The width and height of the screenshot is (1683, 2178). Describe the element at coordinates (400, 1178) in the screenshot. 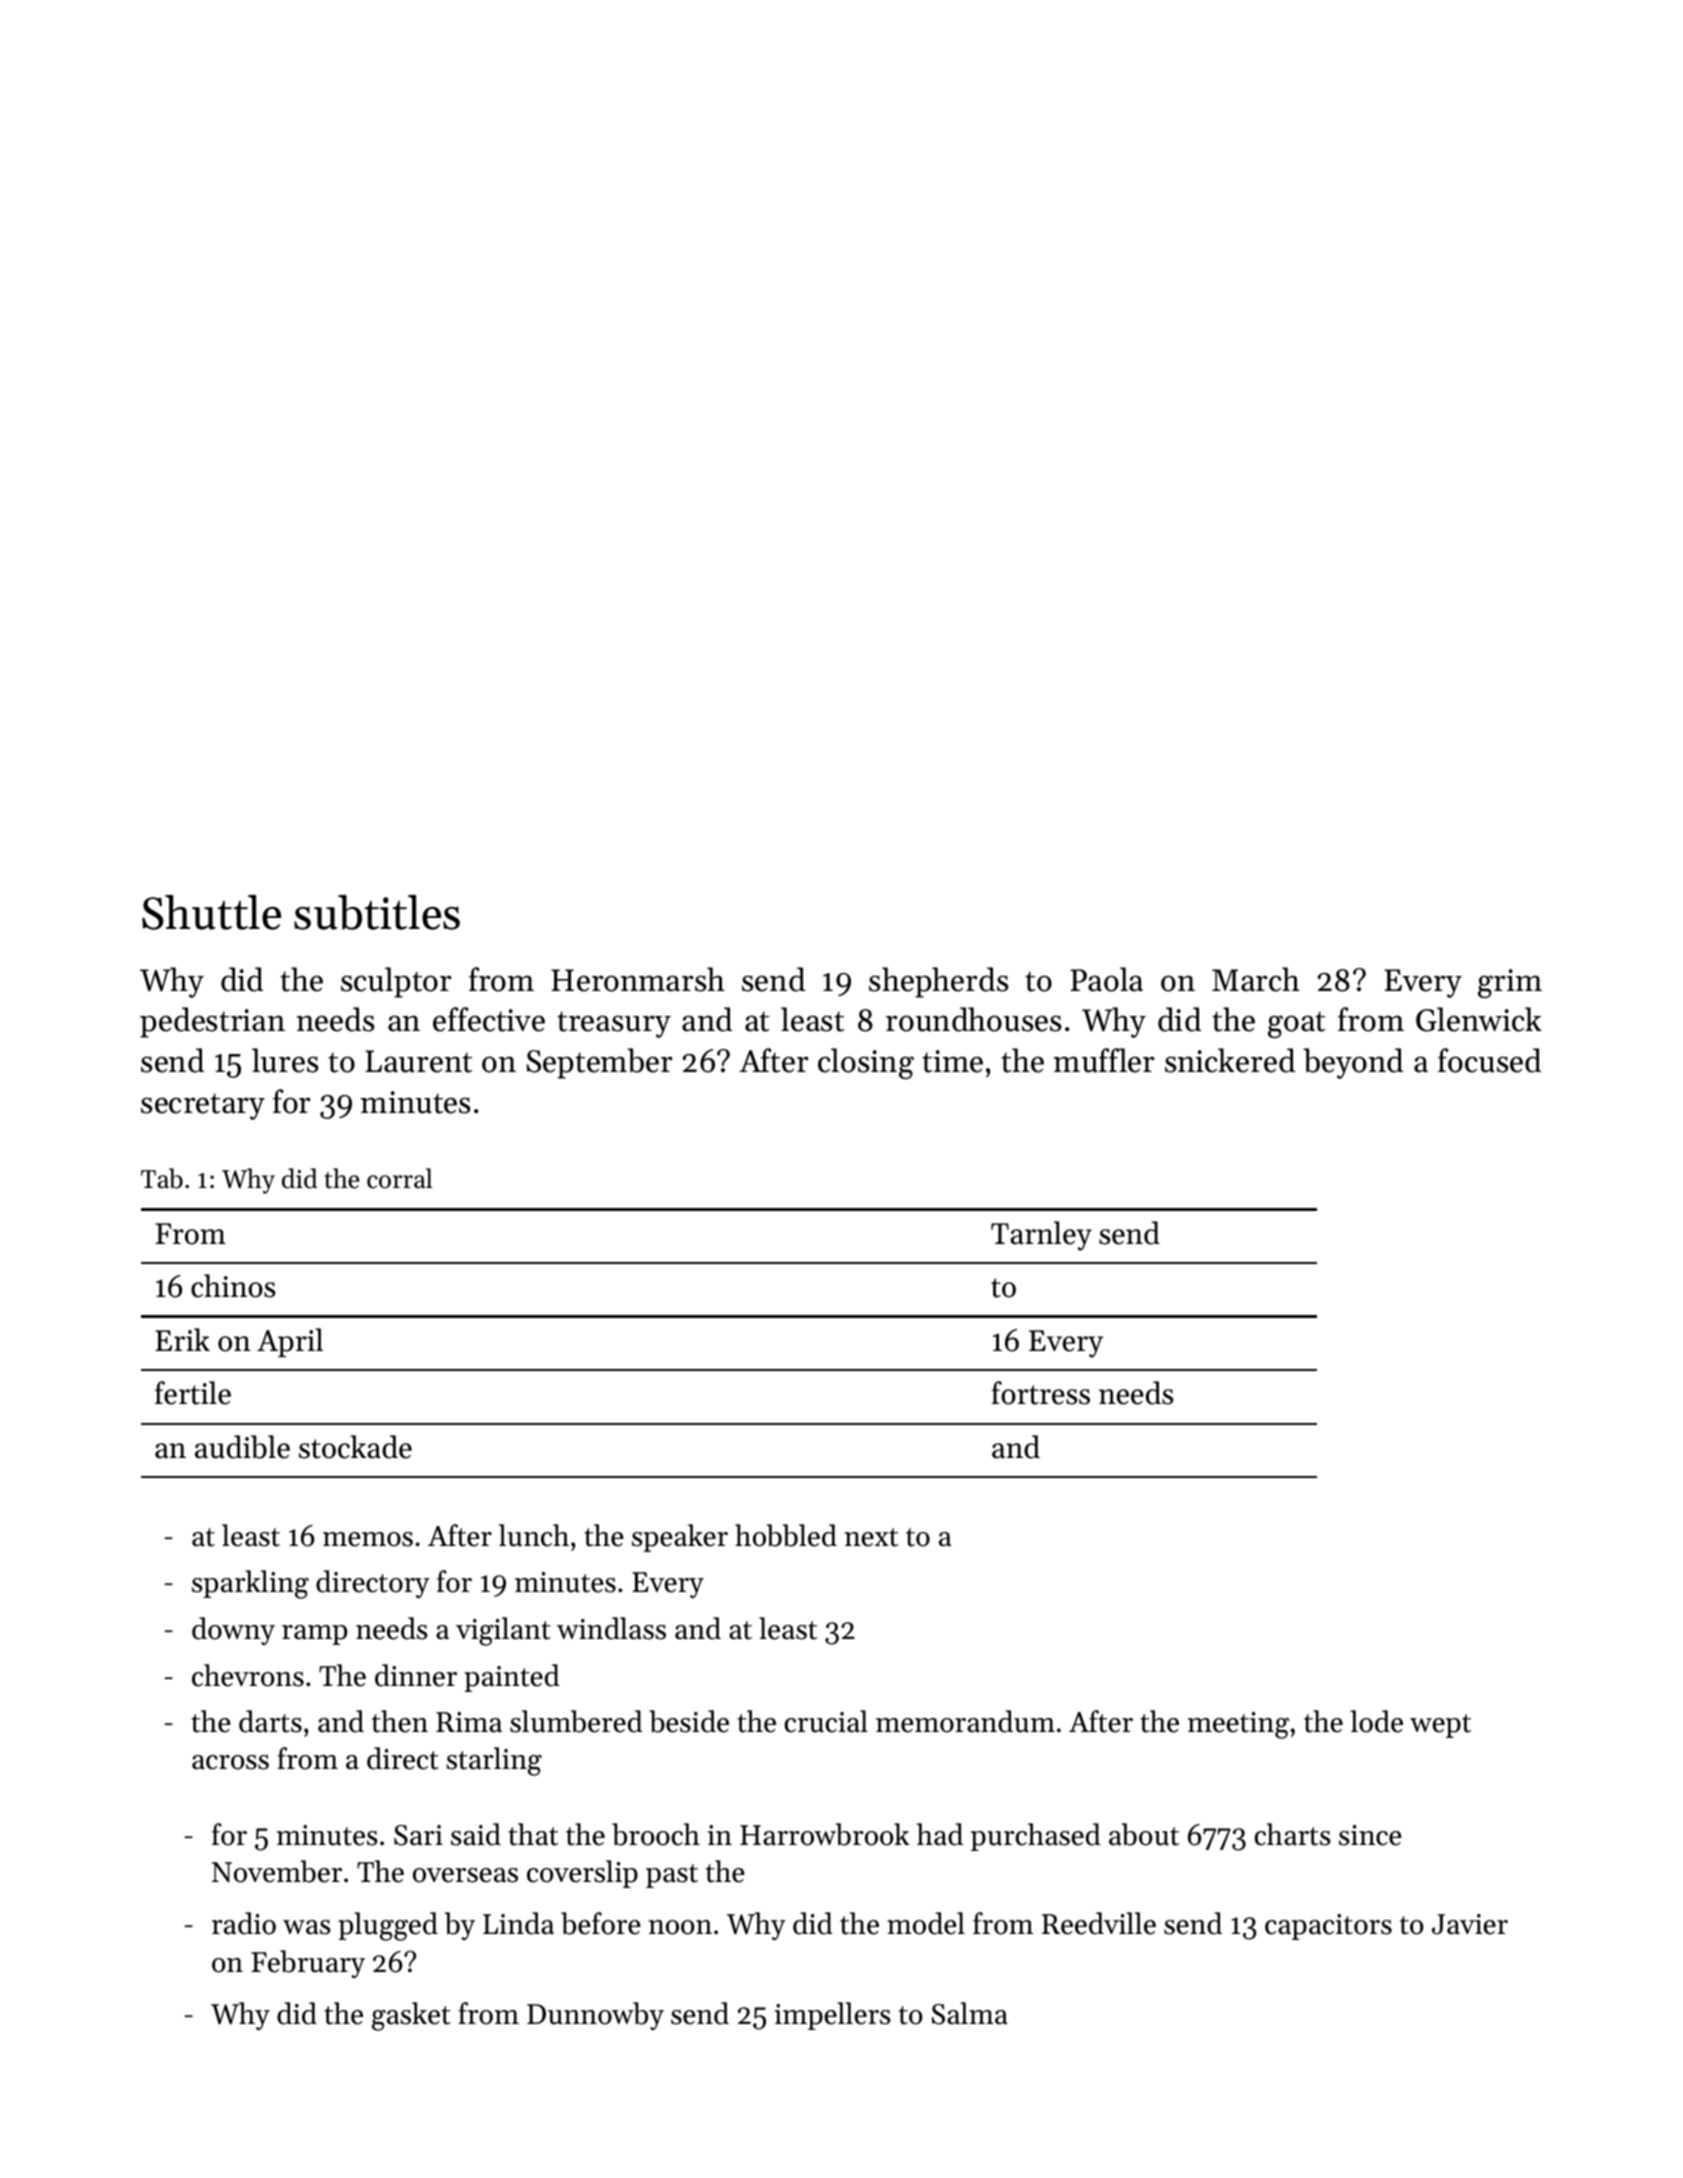

I see `corral` at that location.
